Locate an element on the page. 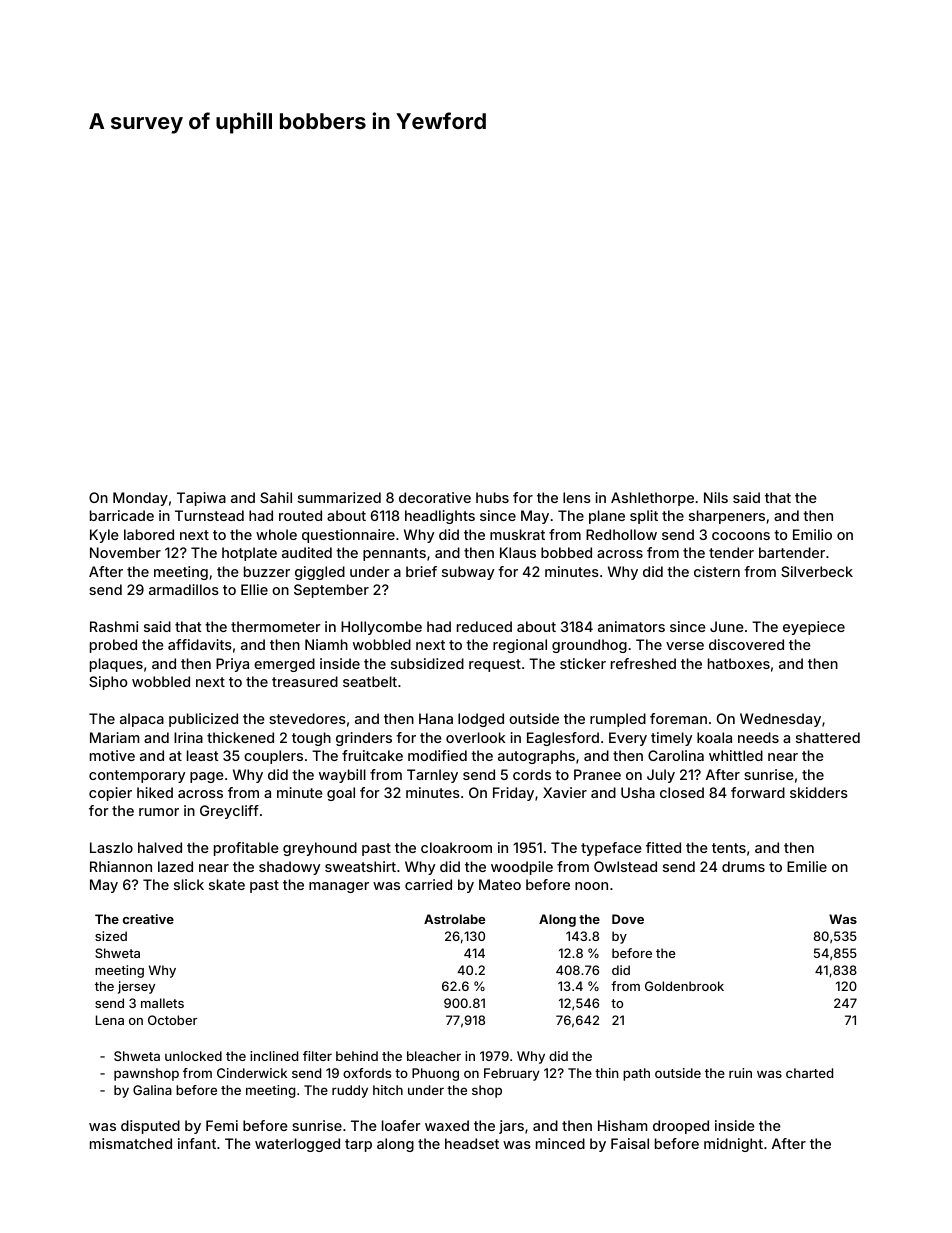 Image resolution: width=952 pixels, height=1233 pixels. Rhiannon is located at coordinates (121, 866).
